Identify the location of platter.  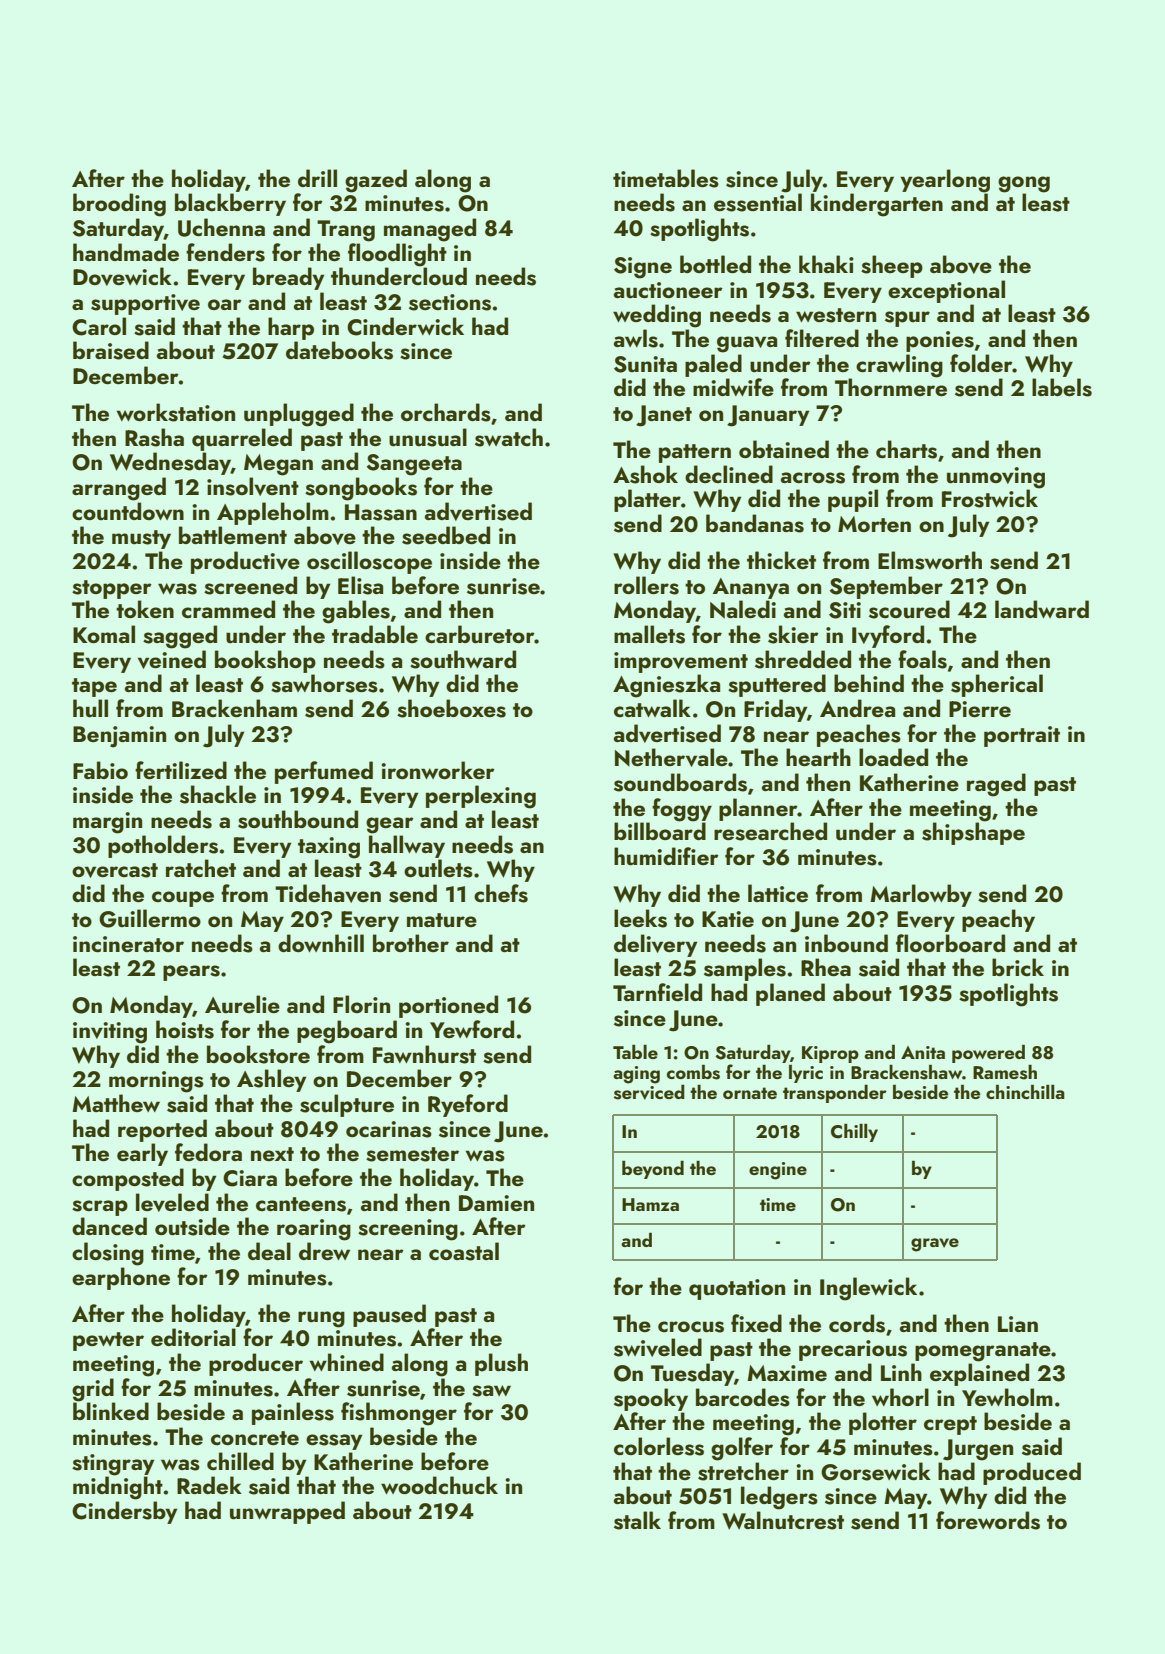
(647, 500).
